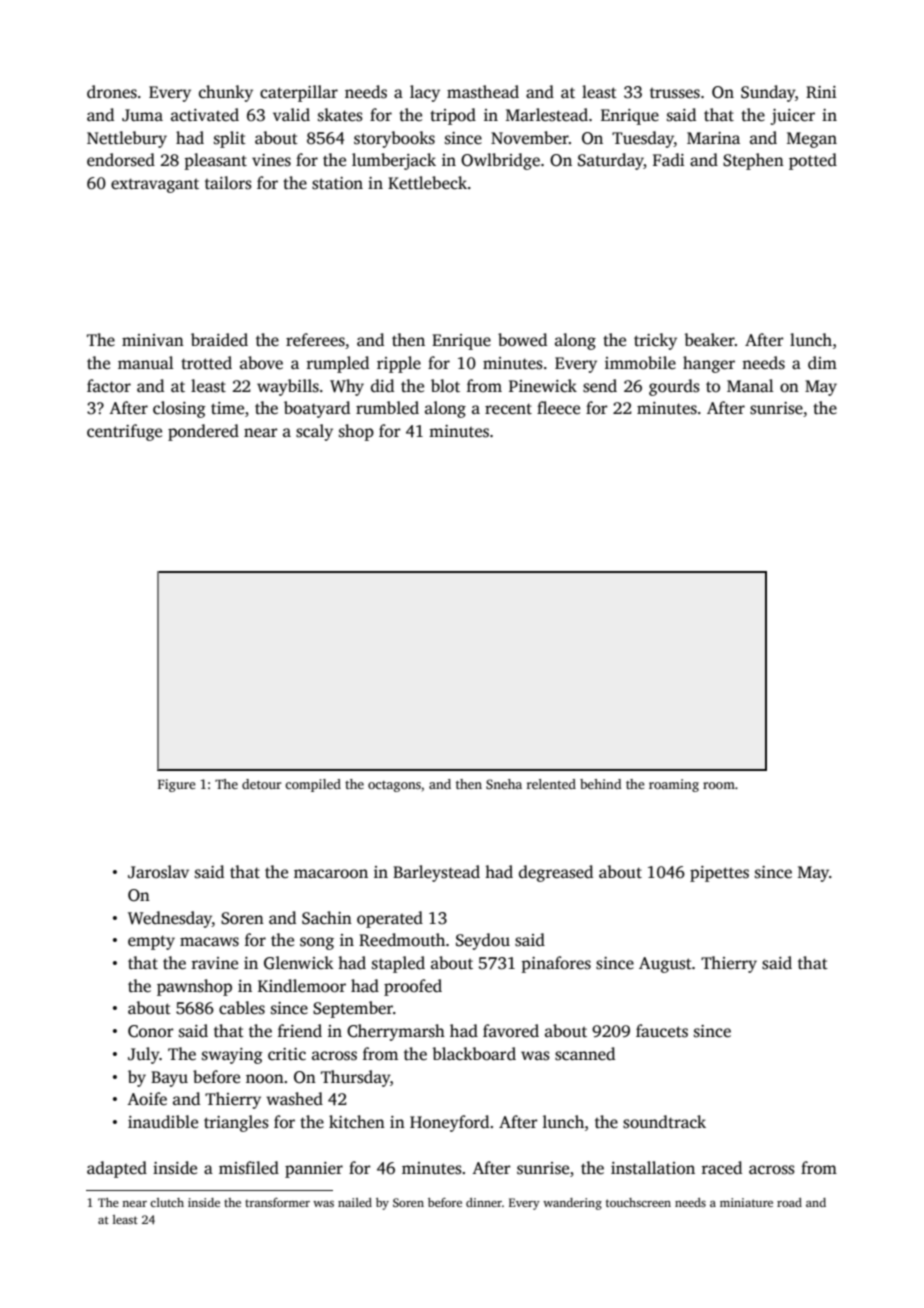  I want to click on August, so click(665, 965).
